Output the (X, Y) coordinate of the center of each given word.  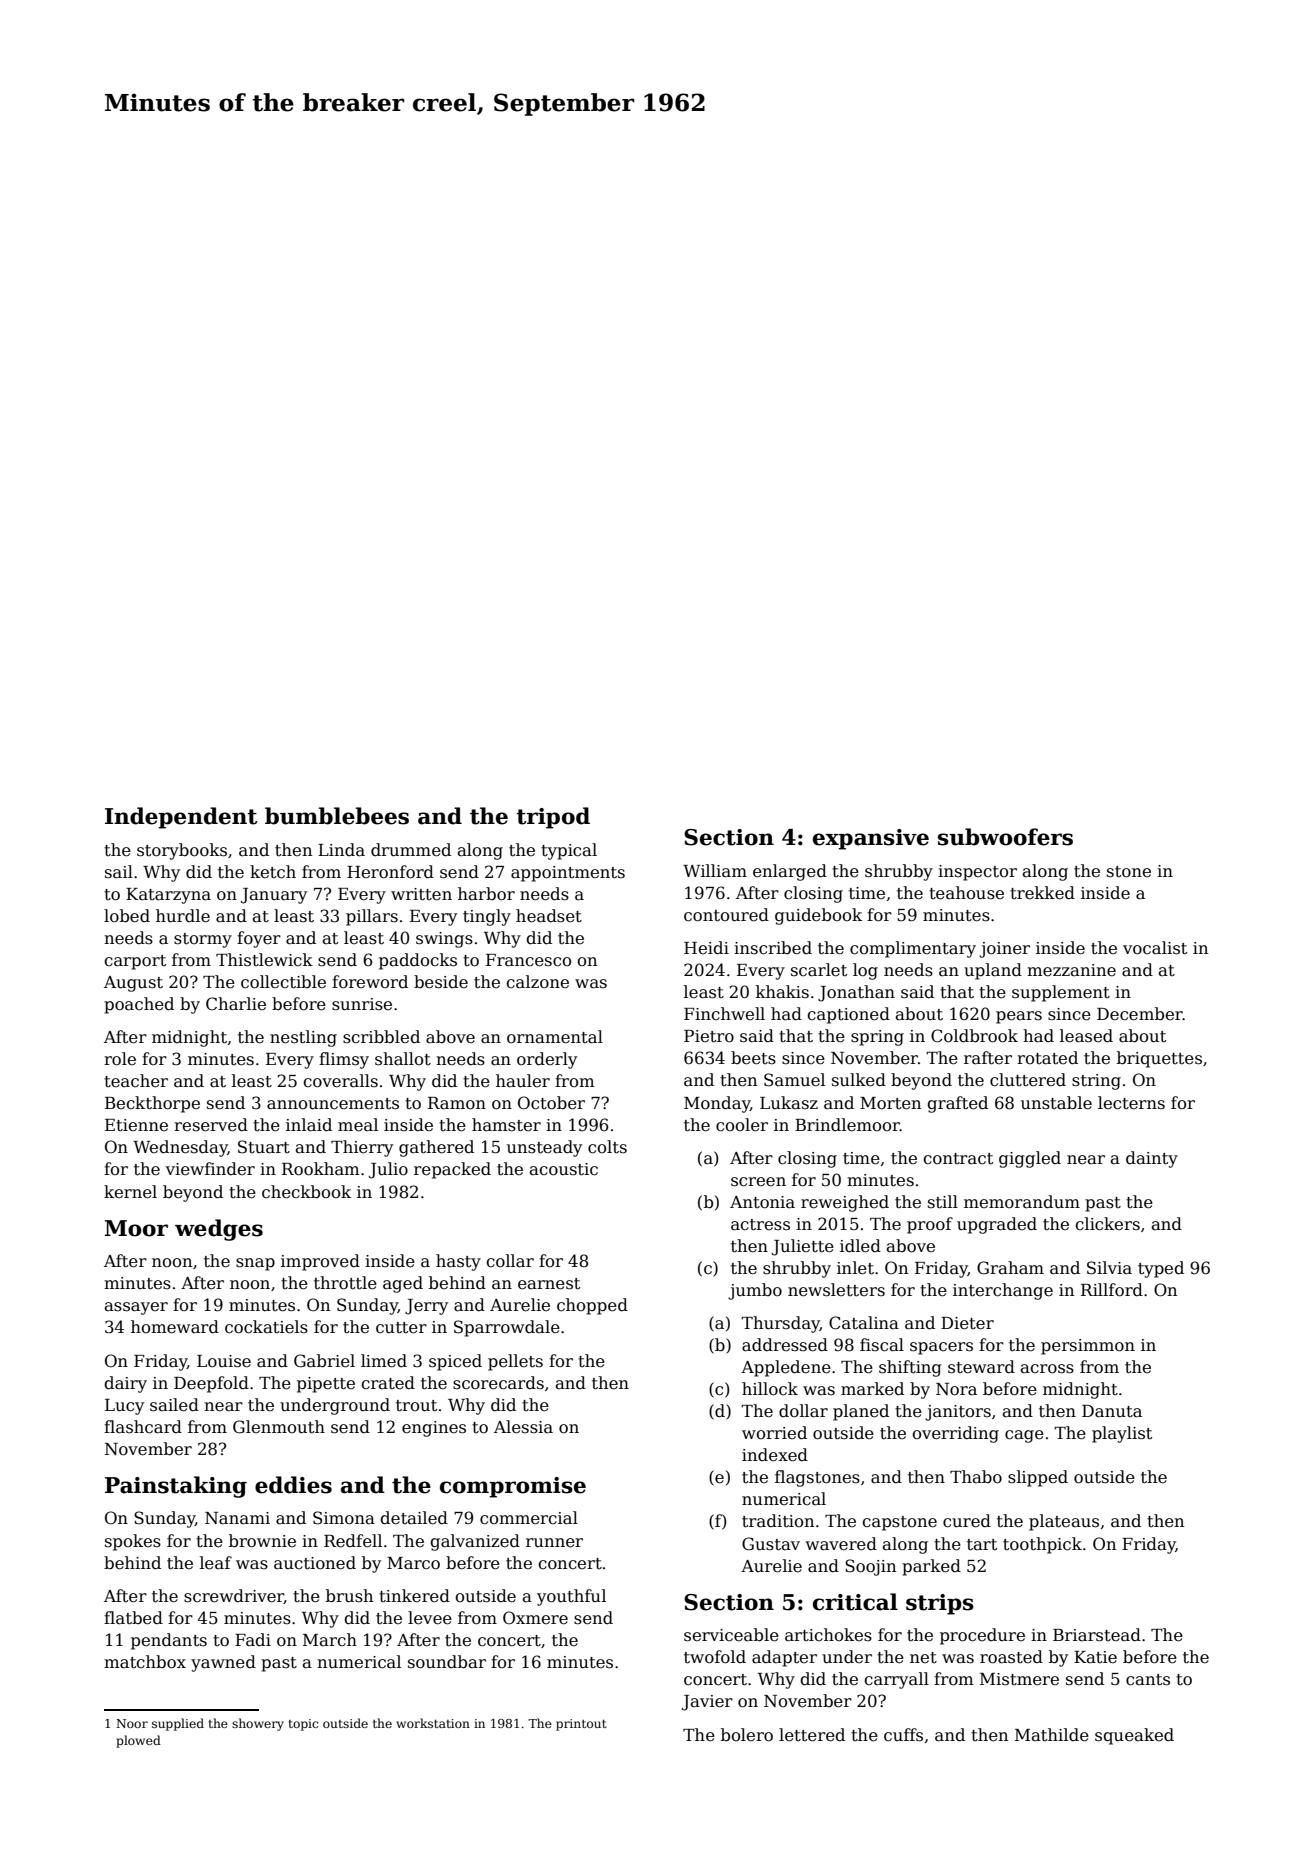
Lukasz (789, 1103)
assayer (136, 1308)
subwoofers (1005, 837)
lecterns (1131, 1103)
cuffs (903, 1735)
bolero (747, 1735)
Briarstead (1097, 1635)
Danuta (1112, 1411)
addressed (785, 1345)
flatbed (133, 1618)
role (120, 1059)
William (715, 871)
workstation (433, 1723)
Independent (181, 818)
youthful (571, 1597)
